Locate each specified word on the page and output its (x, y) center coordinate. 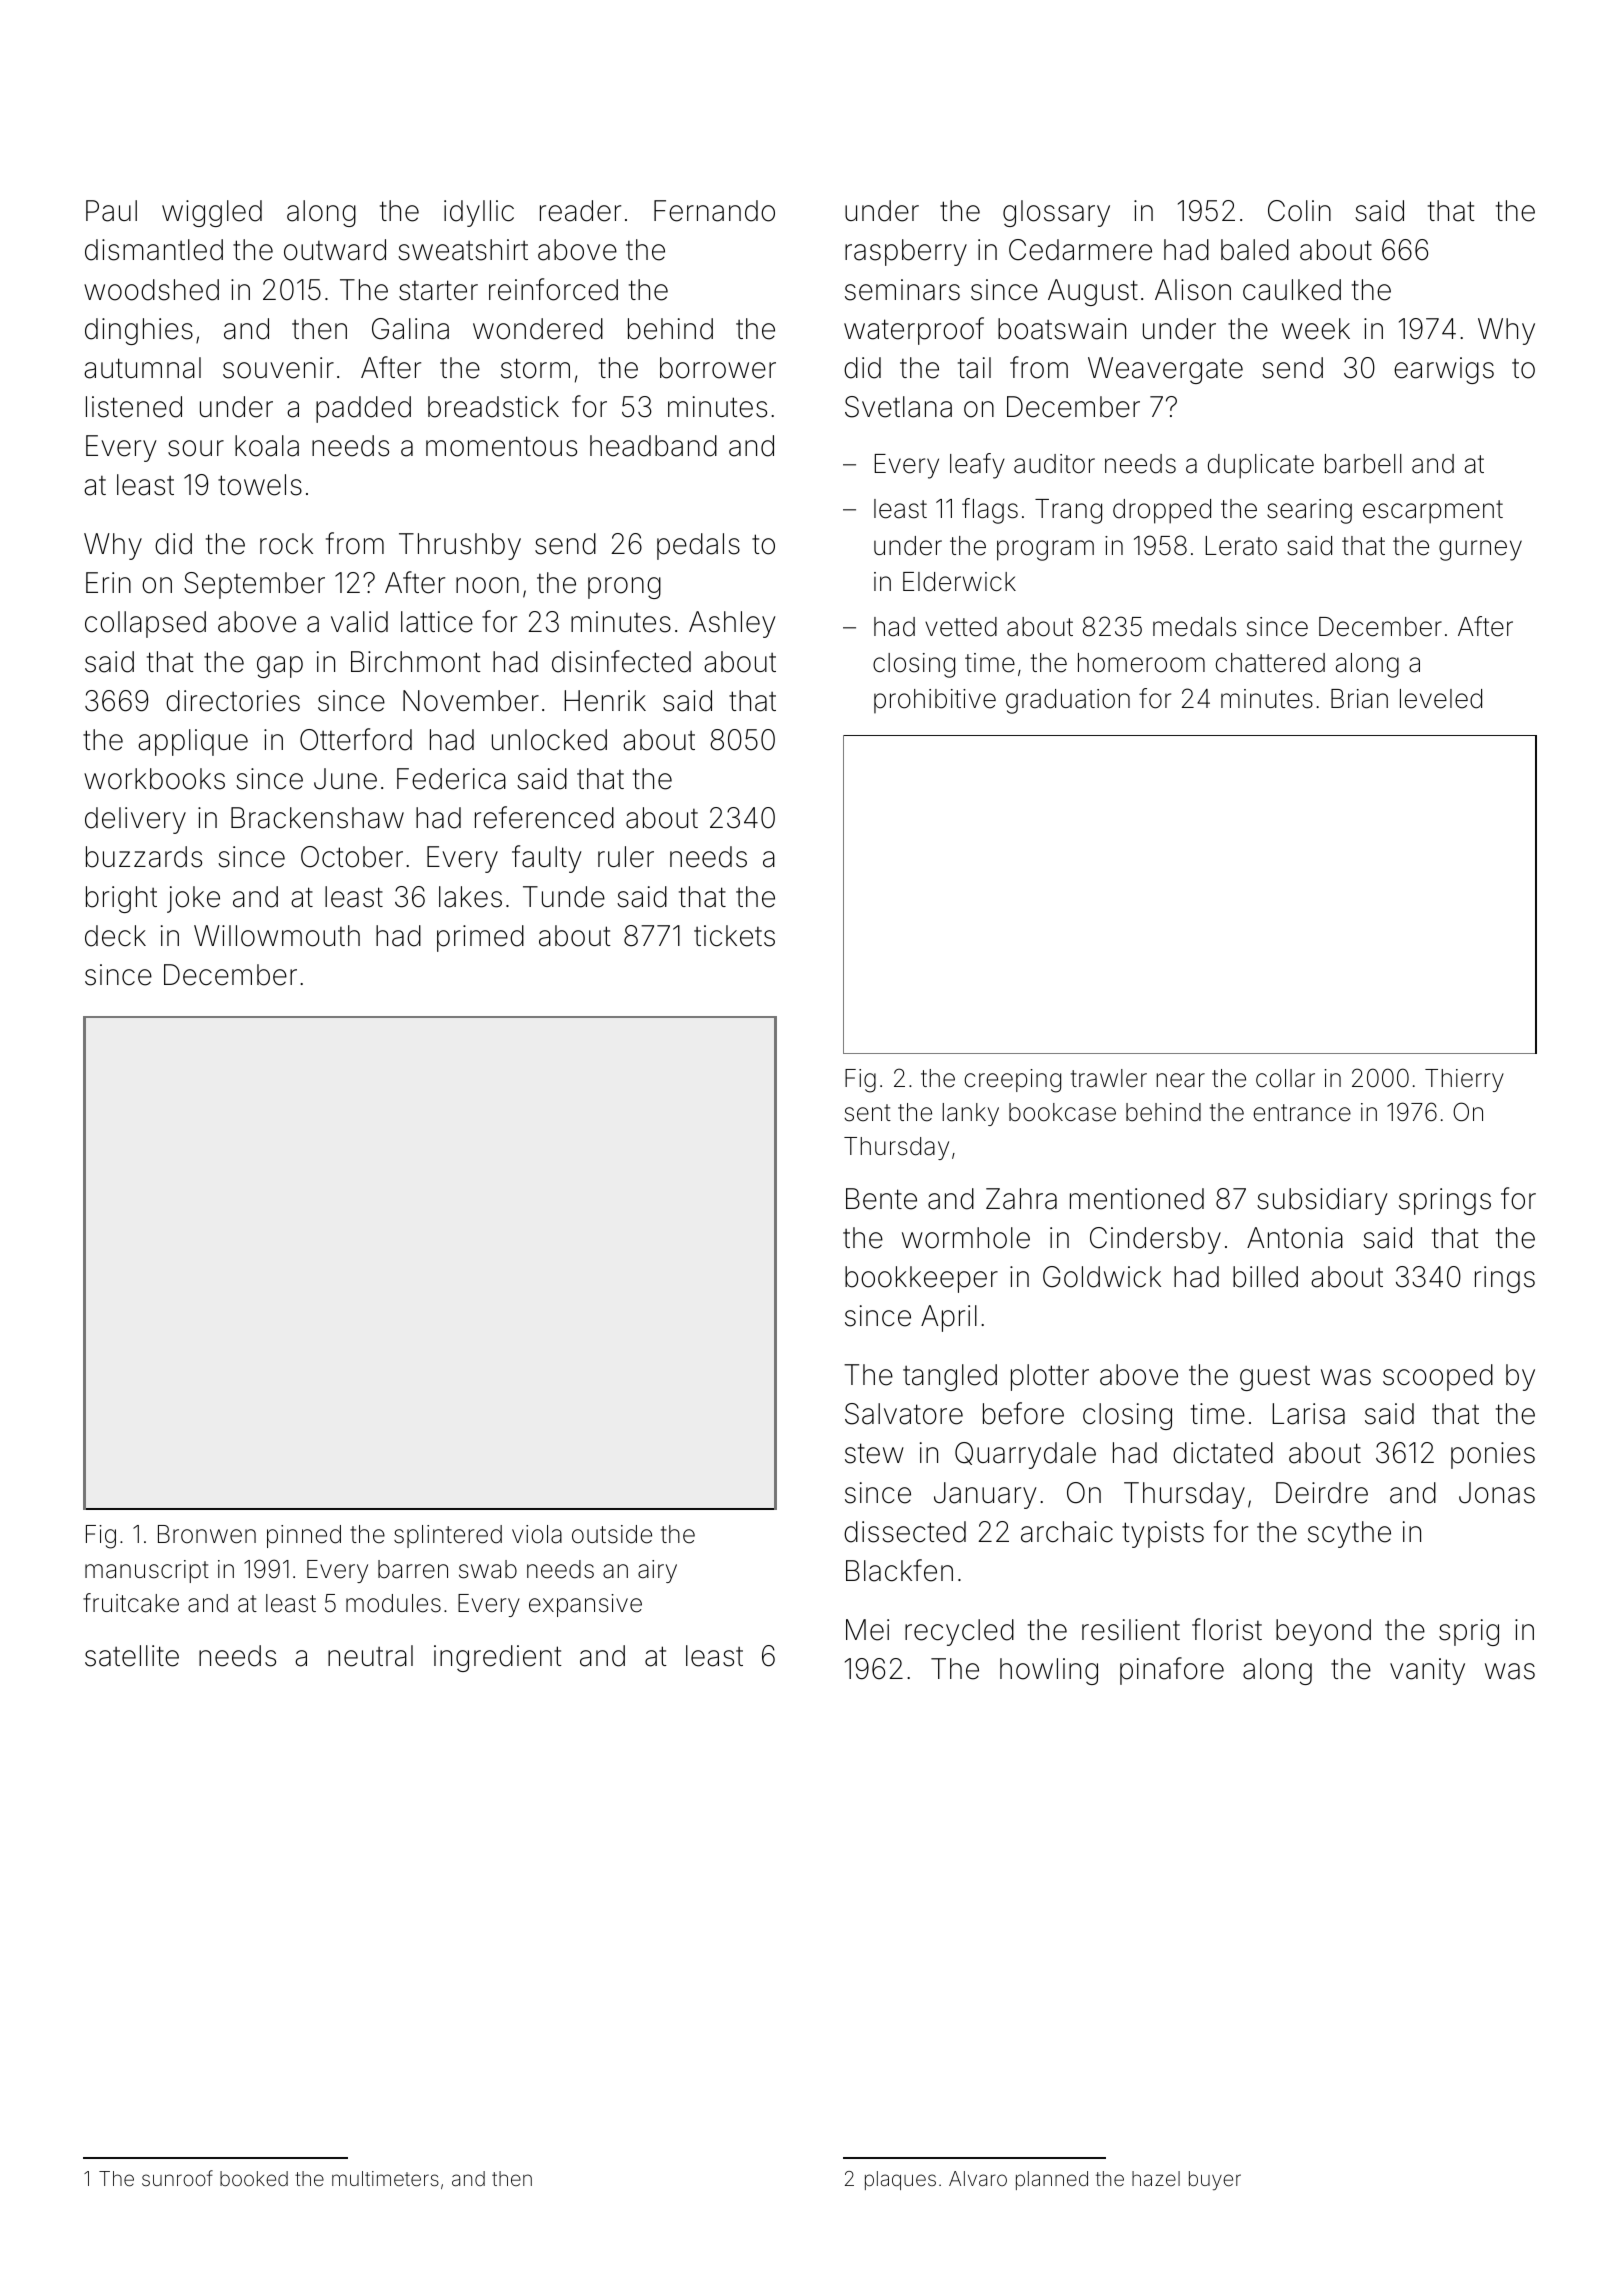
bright (121, 899)
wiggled (212, 213)
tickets (734, 936)
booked (254, 2178)
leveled (1441, 699)
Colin (1299, 211)
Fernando (714, 211)
